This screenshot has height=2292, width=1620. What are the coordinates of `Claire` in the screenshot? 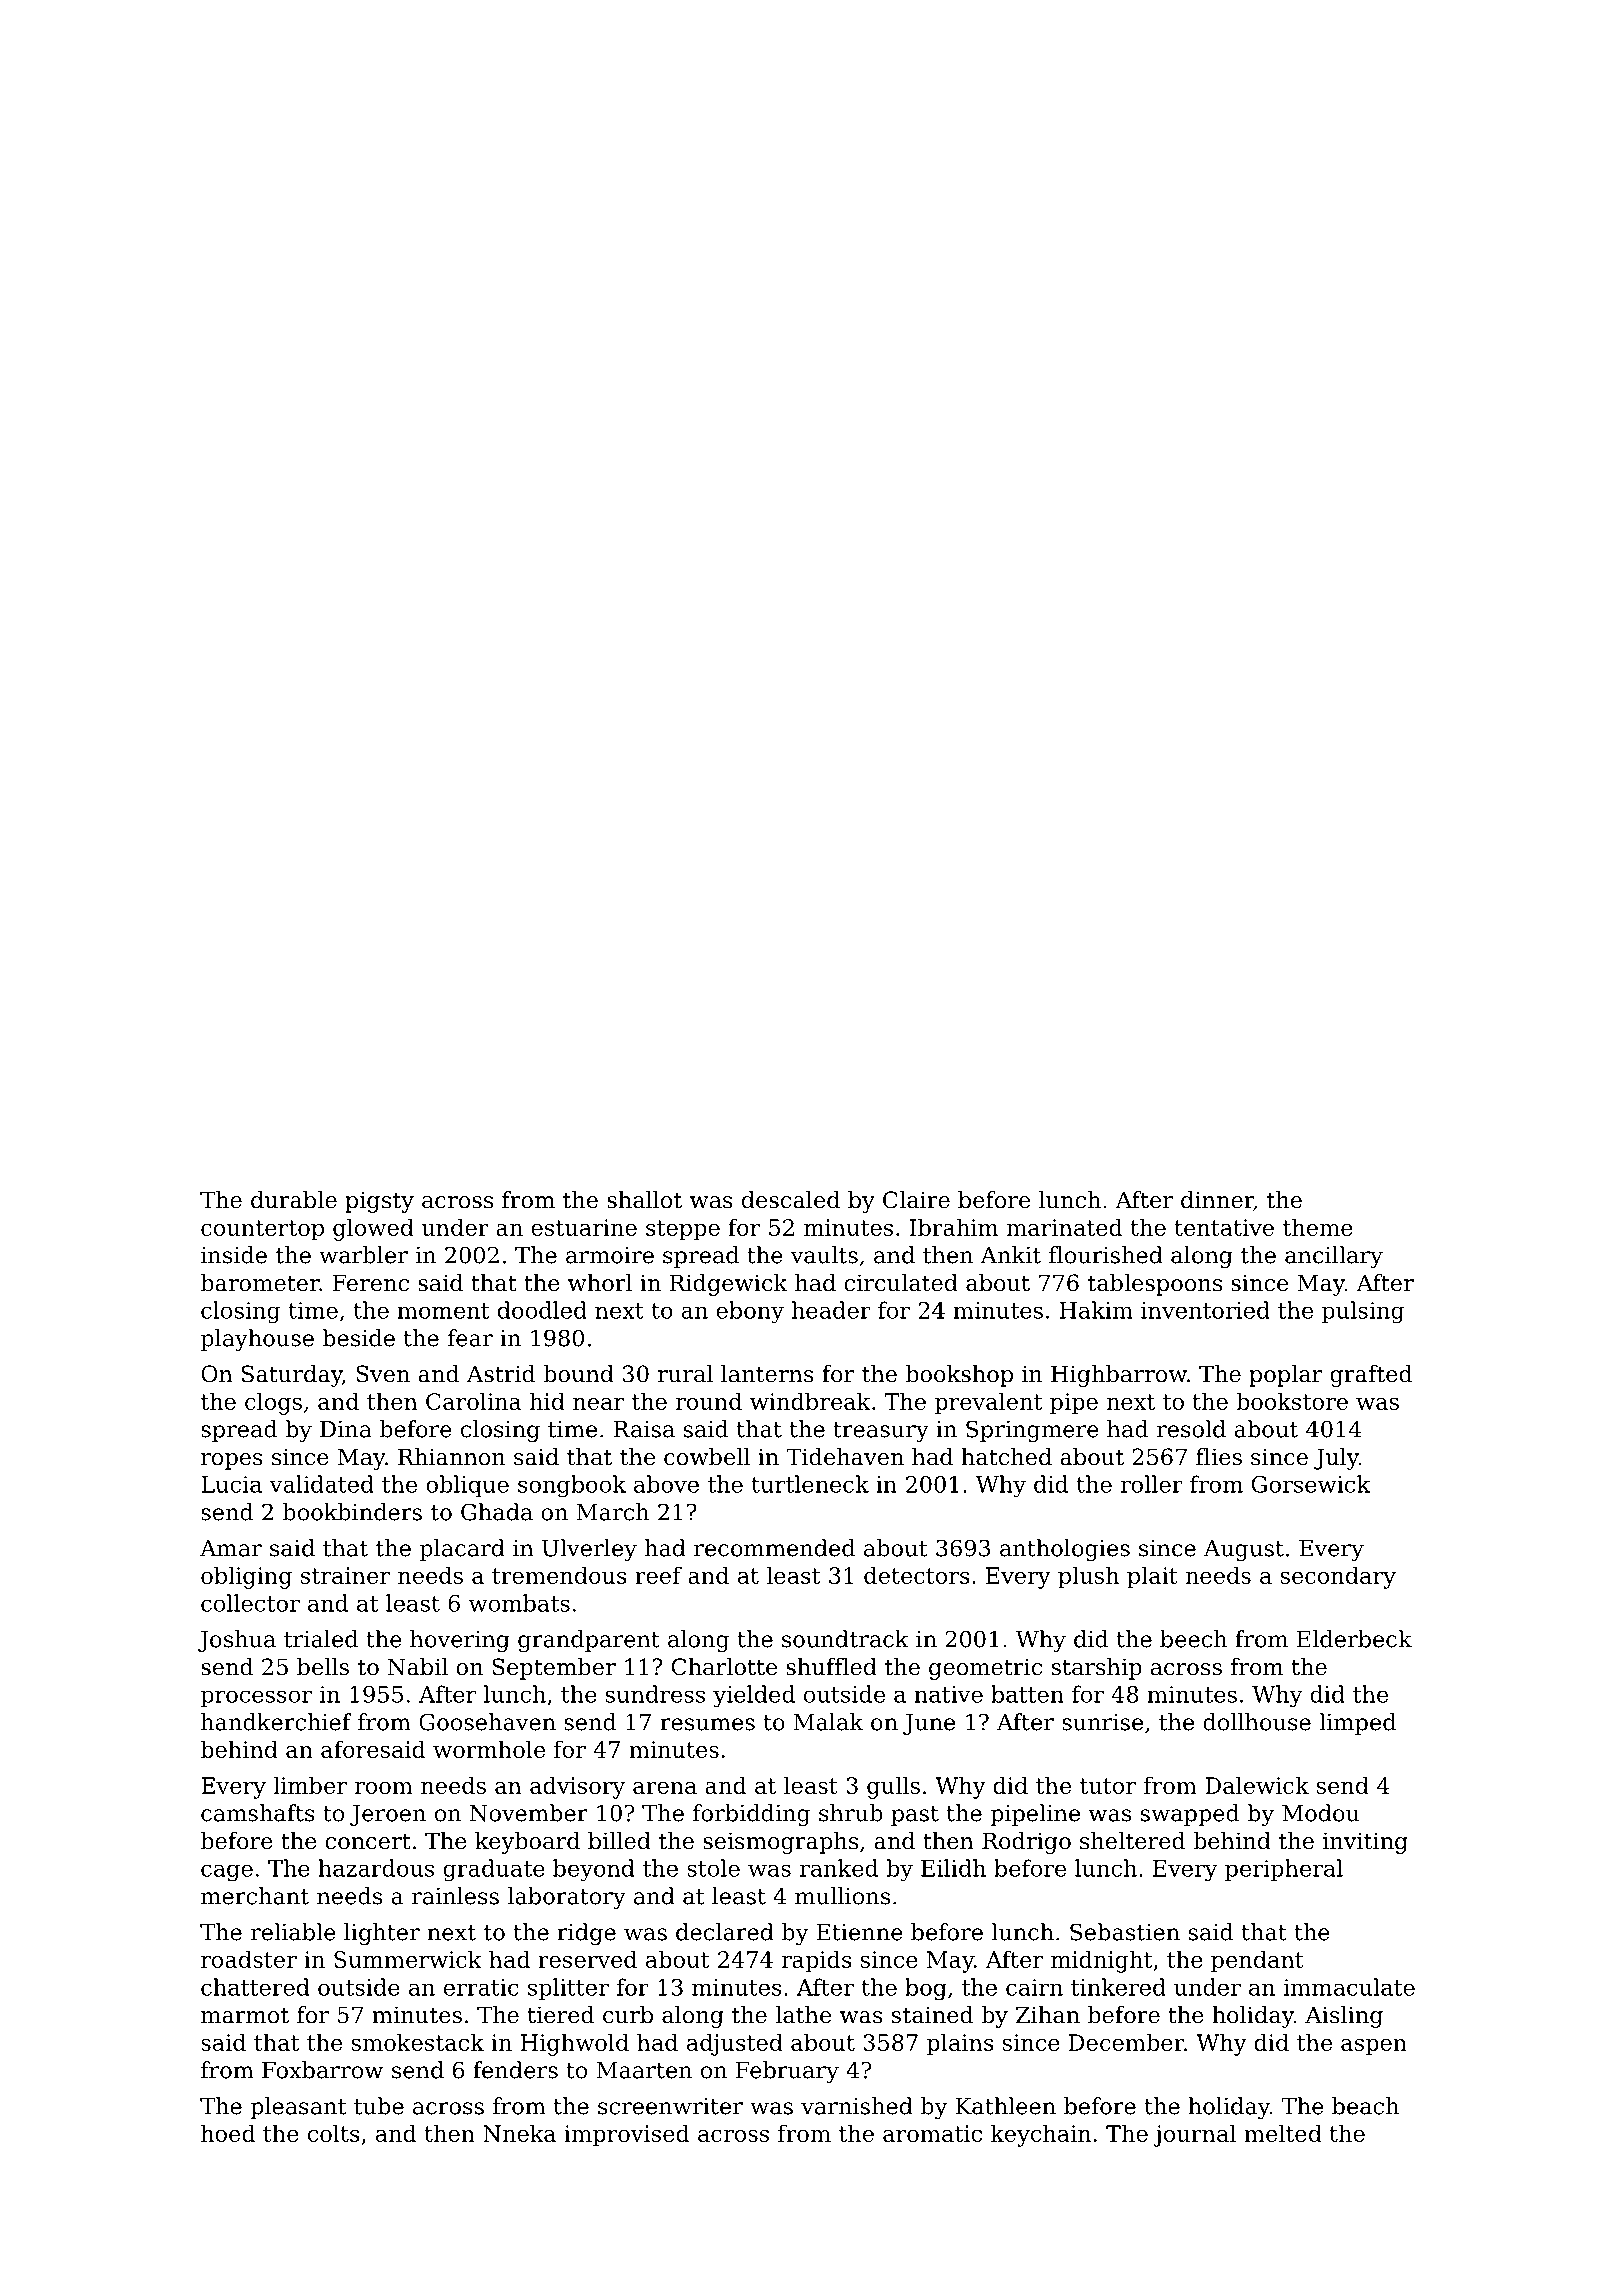 It's located at (916, 1200).
